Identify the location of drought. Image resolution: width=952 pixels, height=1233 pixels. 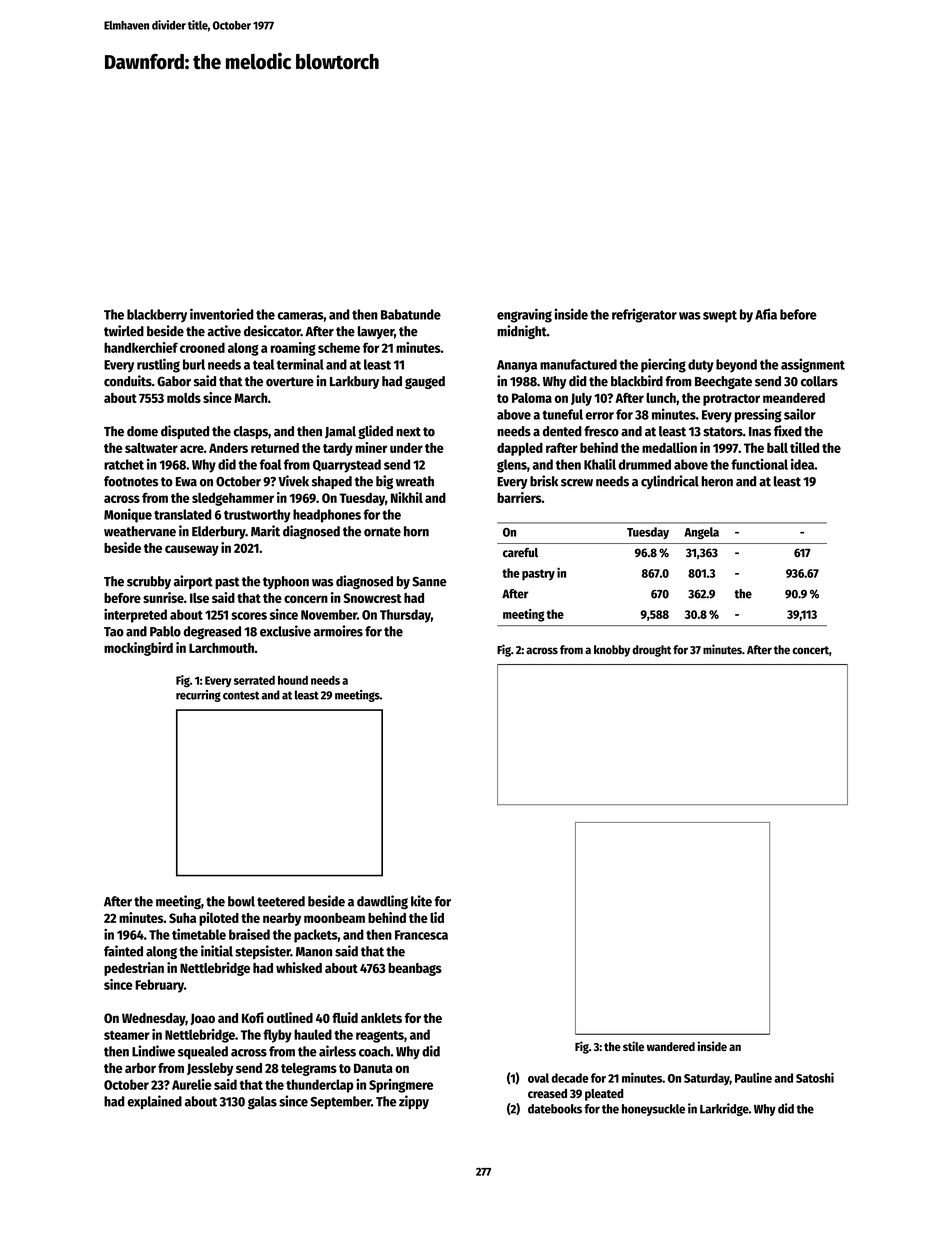
(651, 651).
